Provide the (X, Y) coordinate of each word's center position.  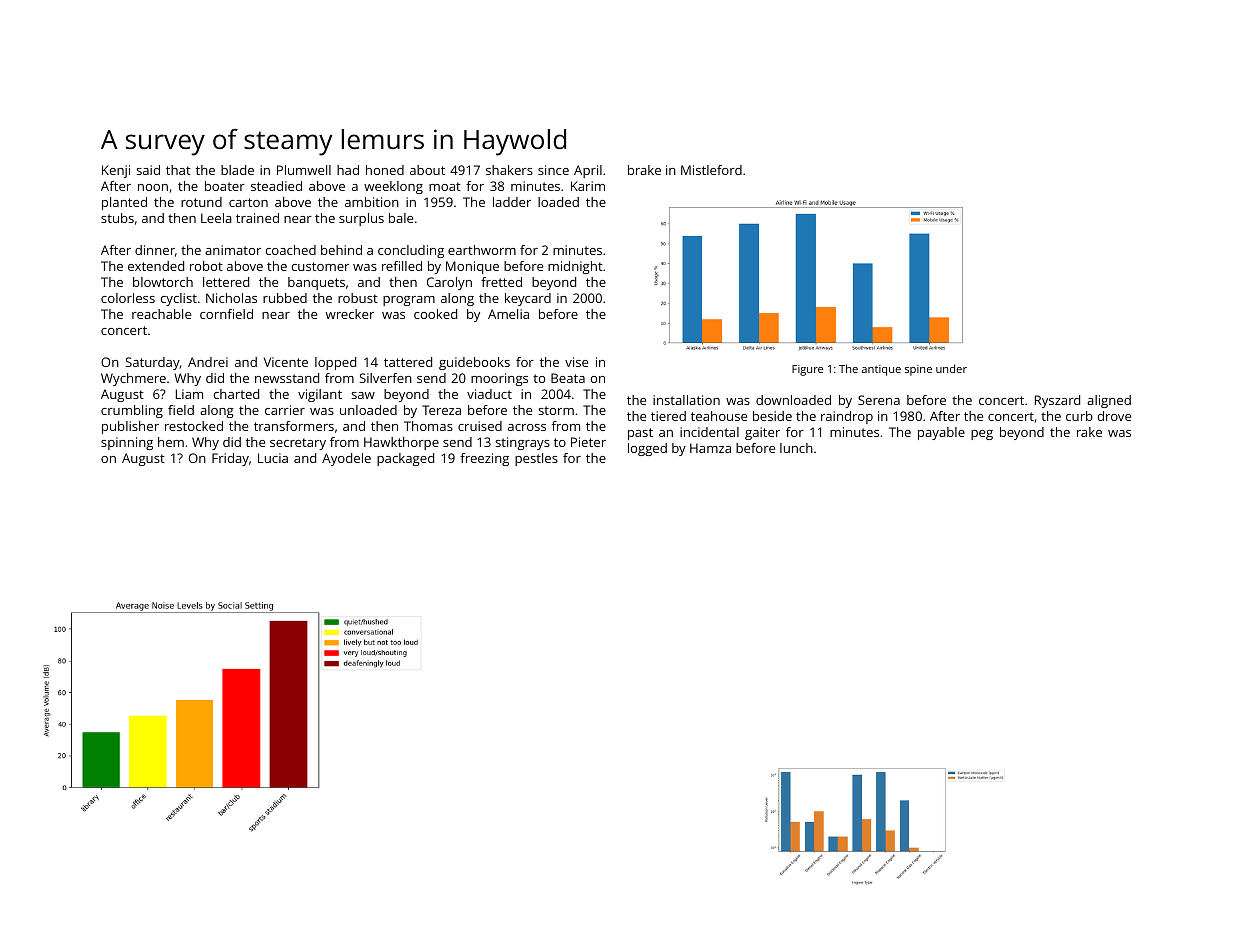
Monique (472, 267)
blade (237, 170)
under (951, 368)
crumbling (132, 411)
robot (206, 266)
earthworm (482, 250)
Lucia (273, 458)
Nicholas (231, 298)
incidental (709, 432)
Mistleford (711, 170)
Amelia (508, 314)
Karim (588, 186)
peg (982, 435)
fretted (501, 282)
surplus (361, 219)
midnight (575, 267)
